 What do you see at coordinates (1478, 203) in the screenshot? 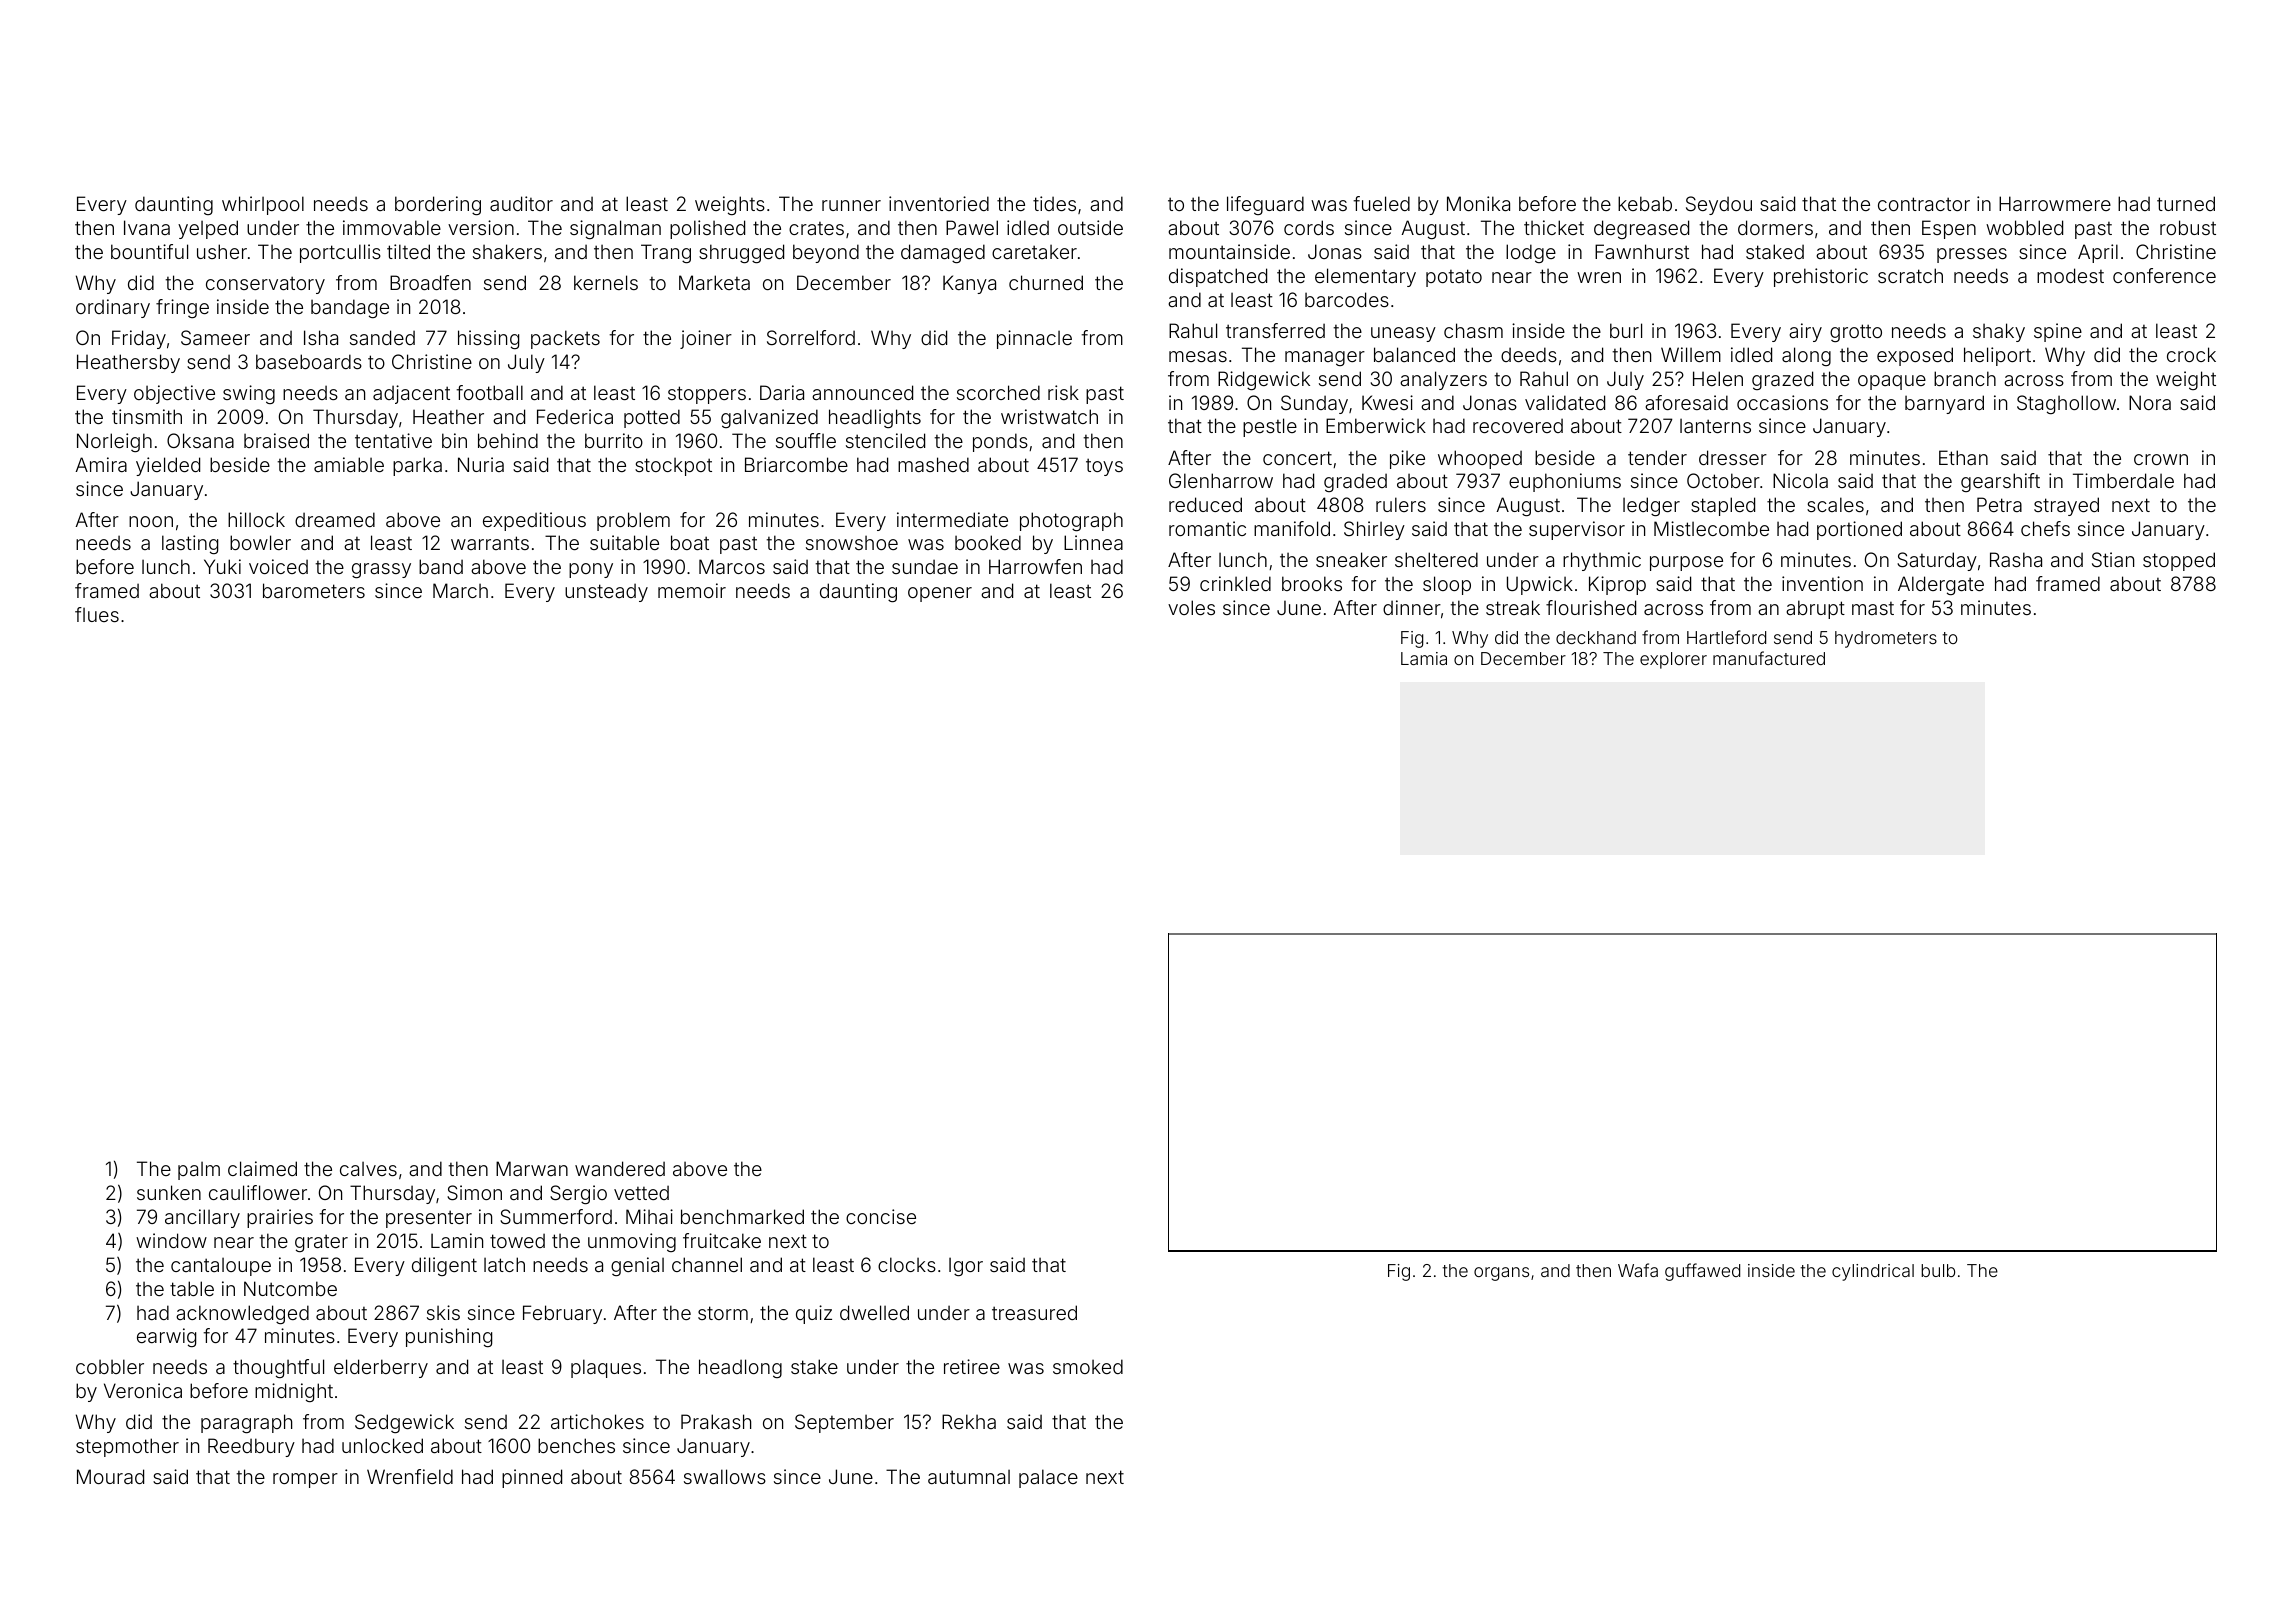
I see `Monika` at bounding box center [1478, 203].
